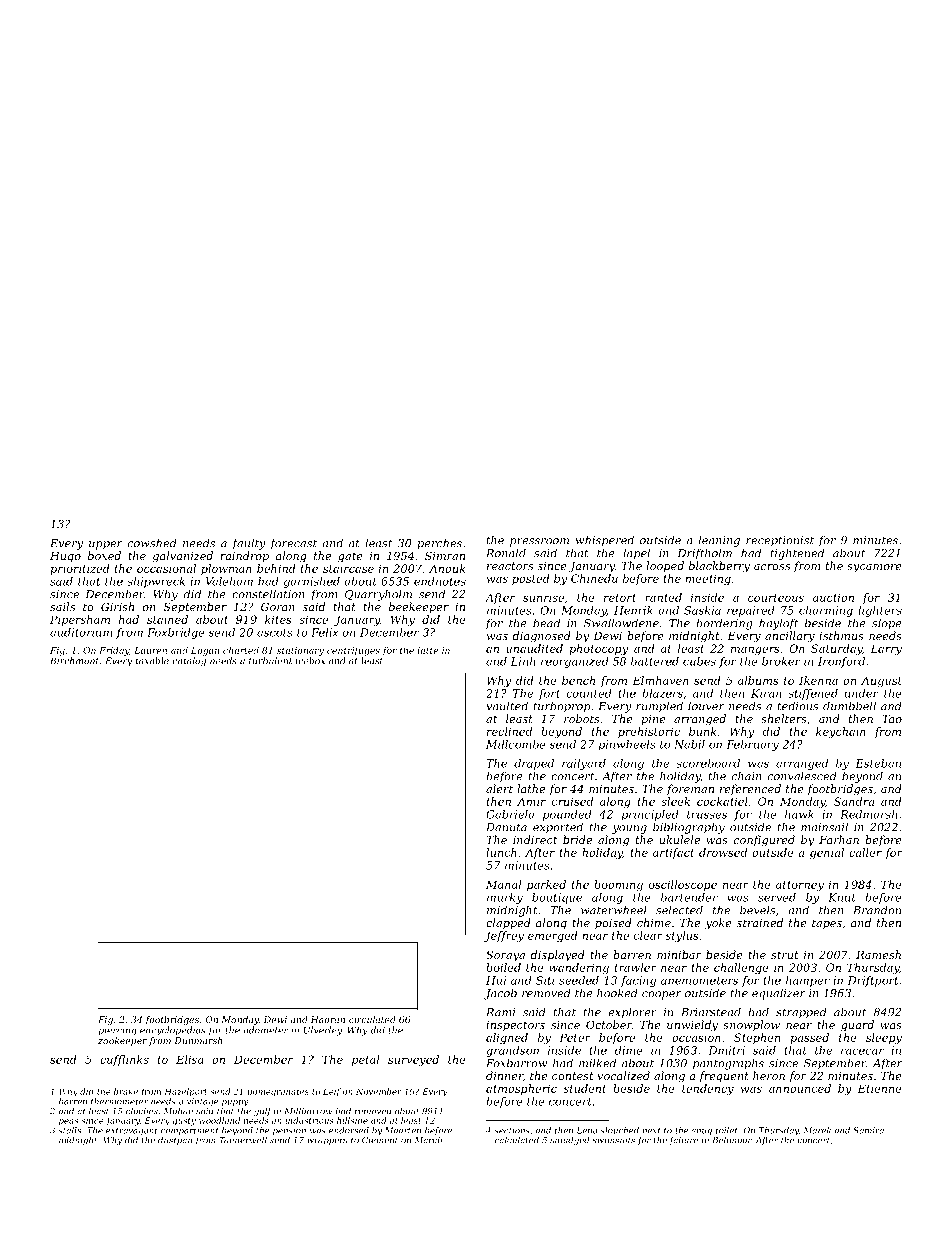 The height and width of the screenshot is (1233, 952). Describe the element at coordinates (621, 623) in the screenshot. I see `Swallowdene` at that location.
